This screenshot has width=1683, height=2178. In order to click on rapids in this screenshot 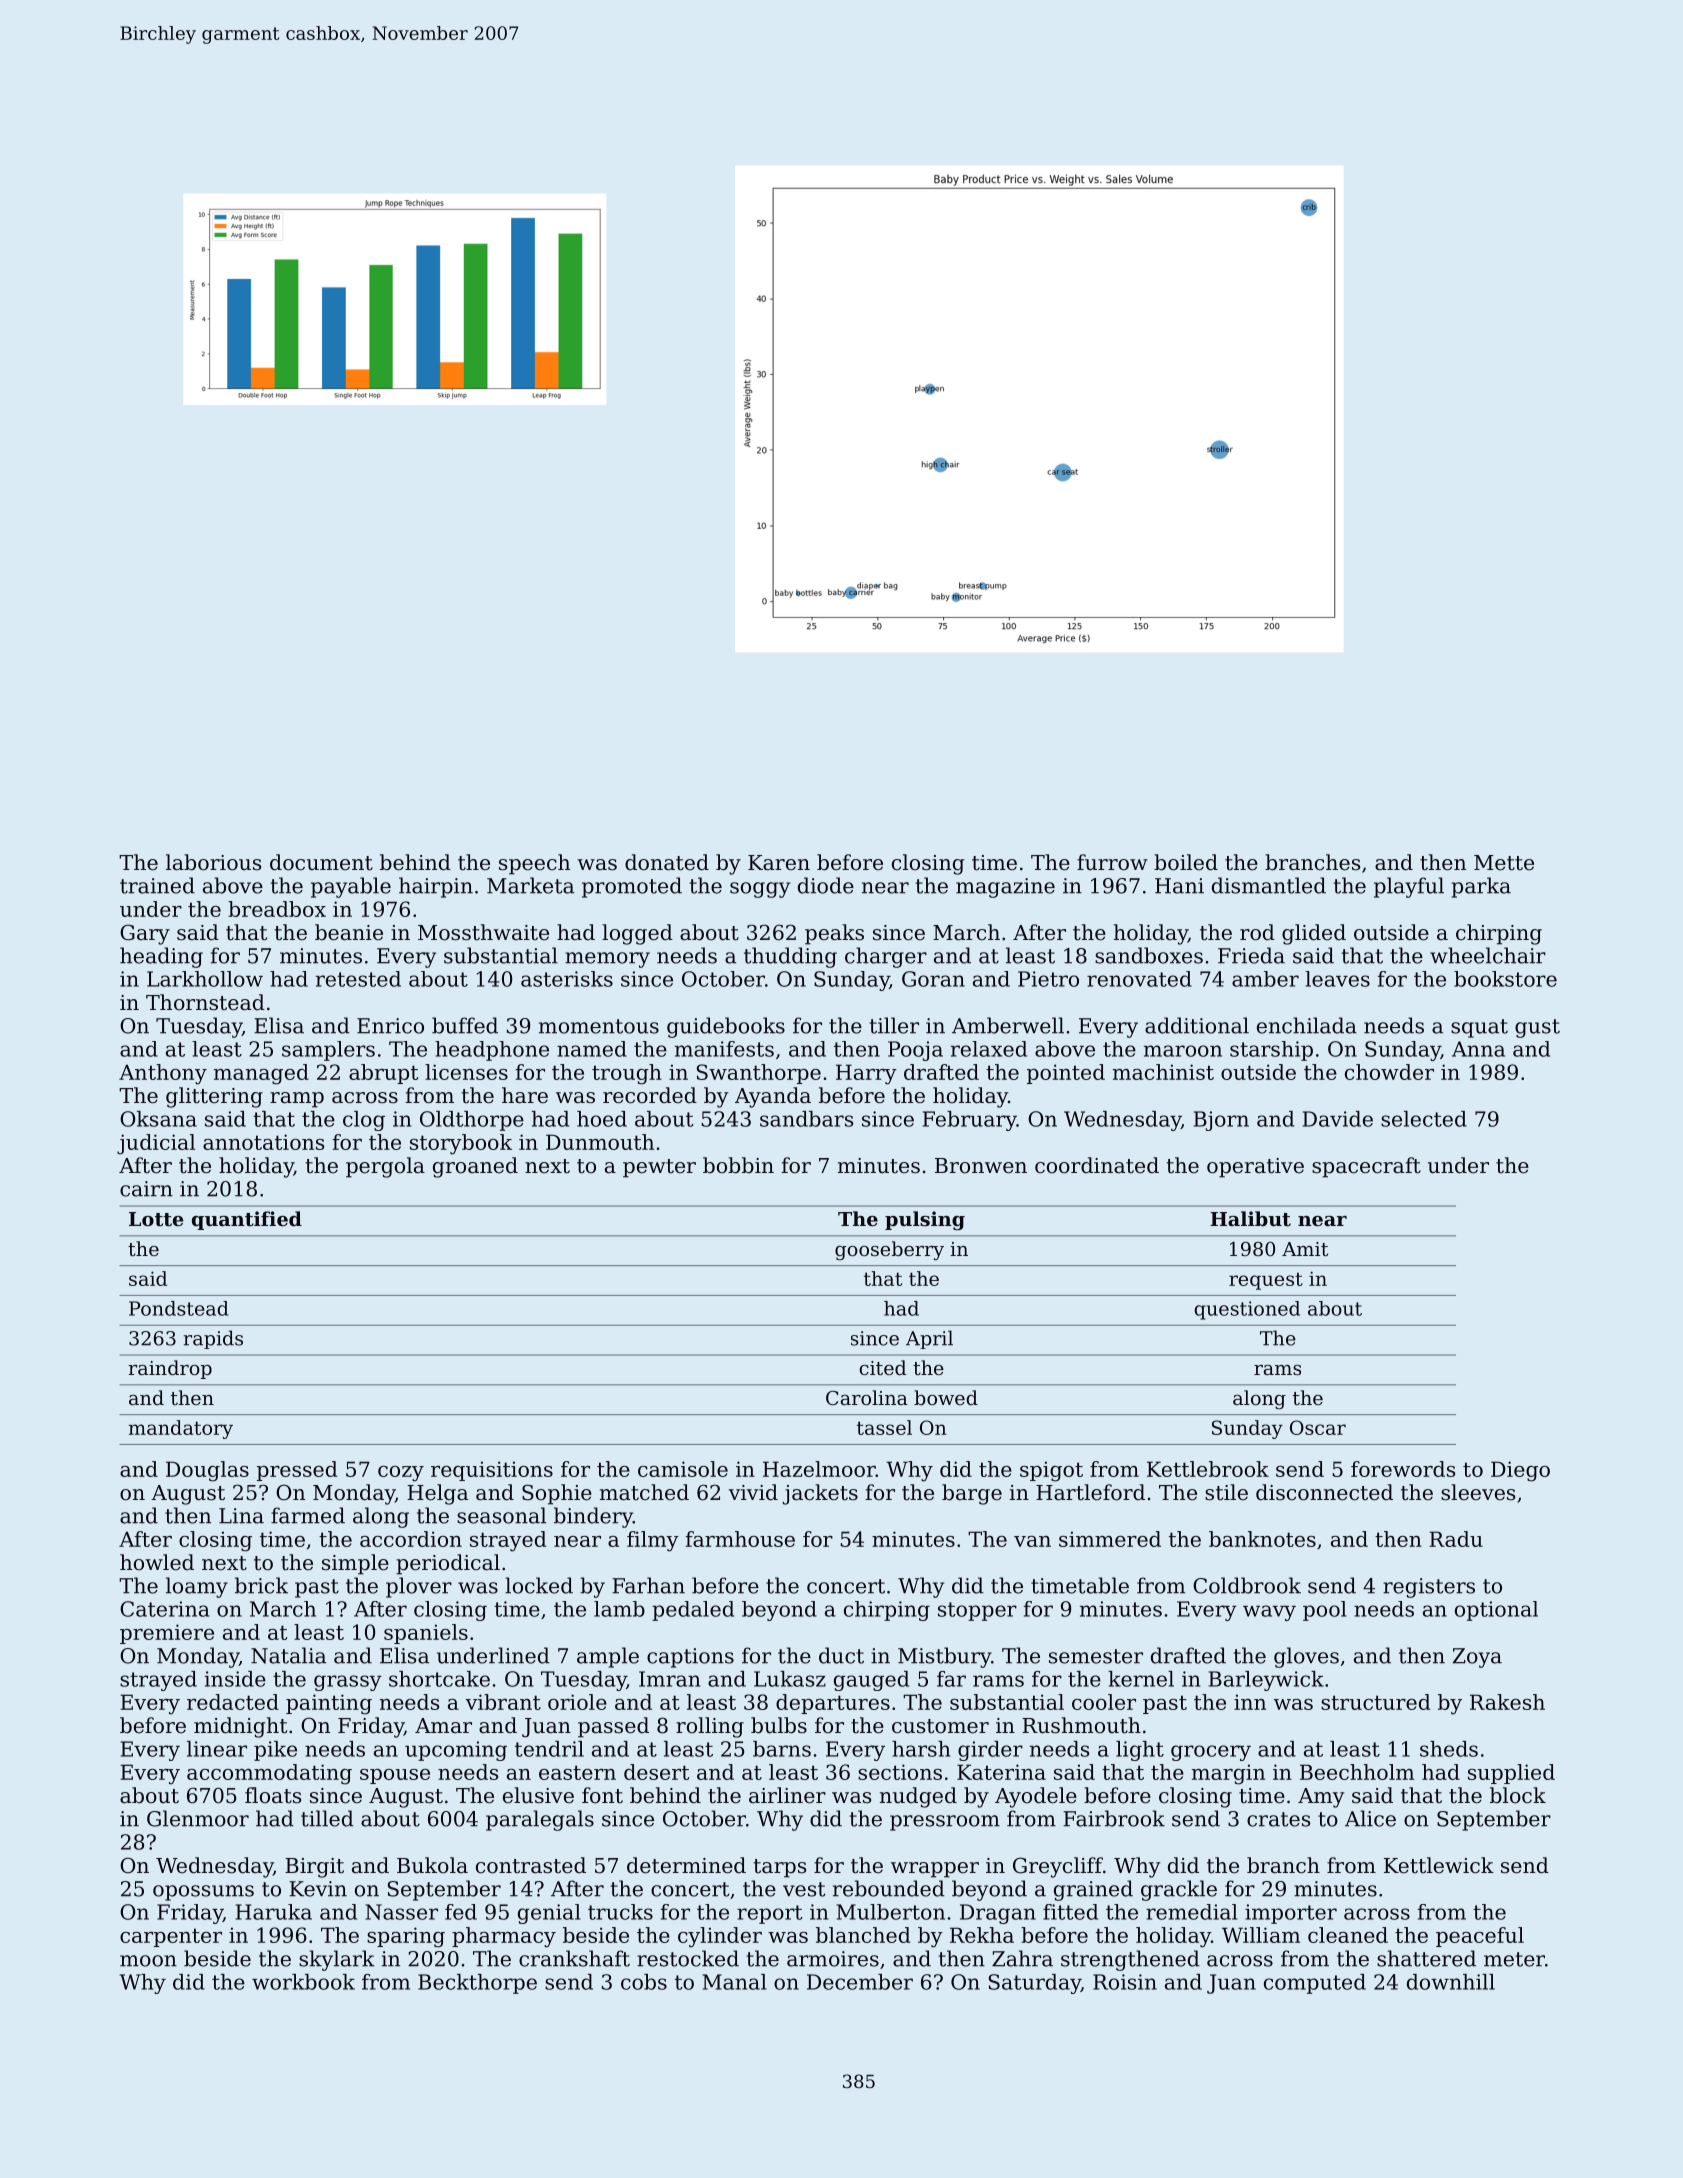, I will do `click(213, 1339)`.
